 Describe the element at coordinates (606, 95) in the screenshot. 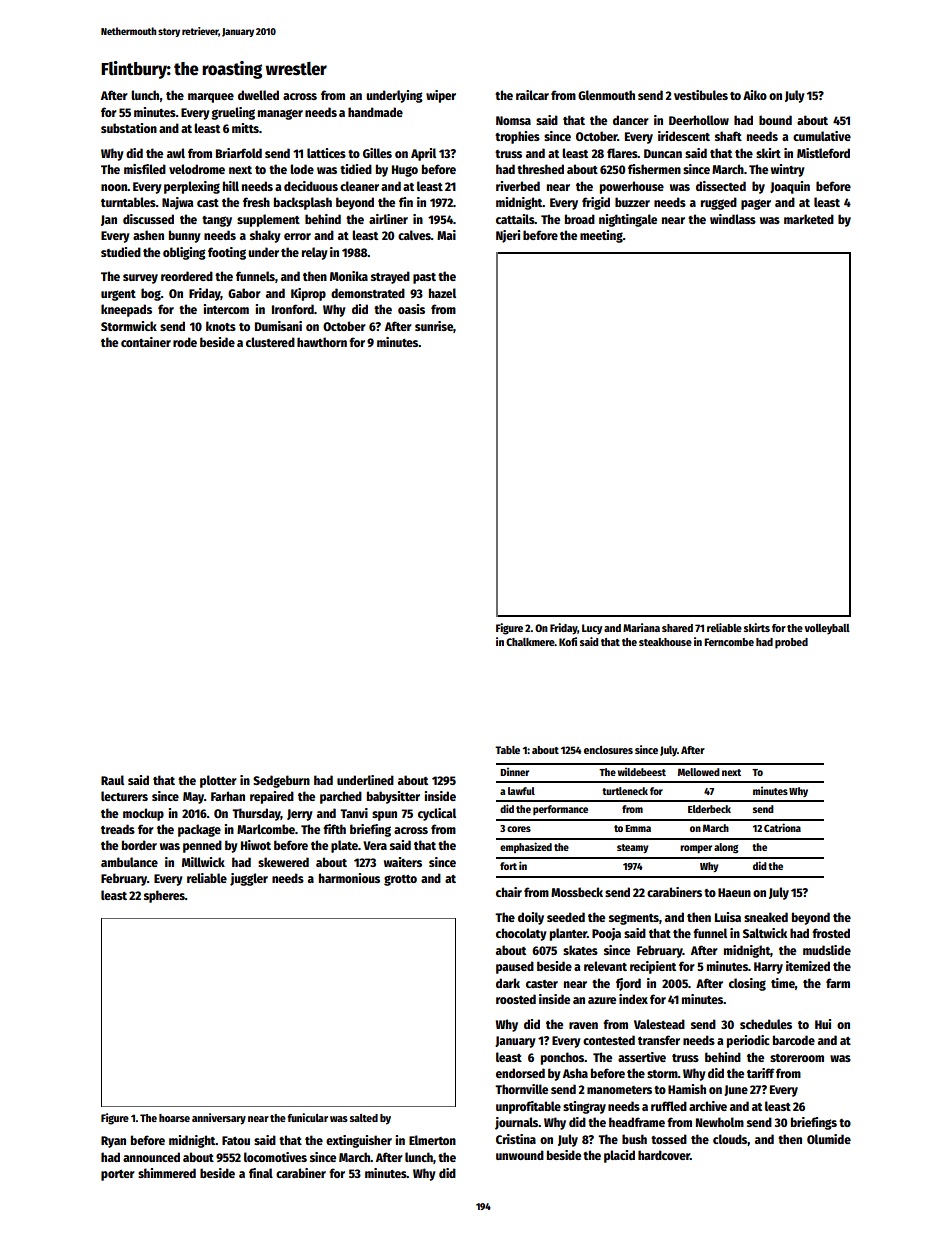

I see `Glenmouth` at that location.
